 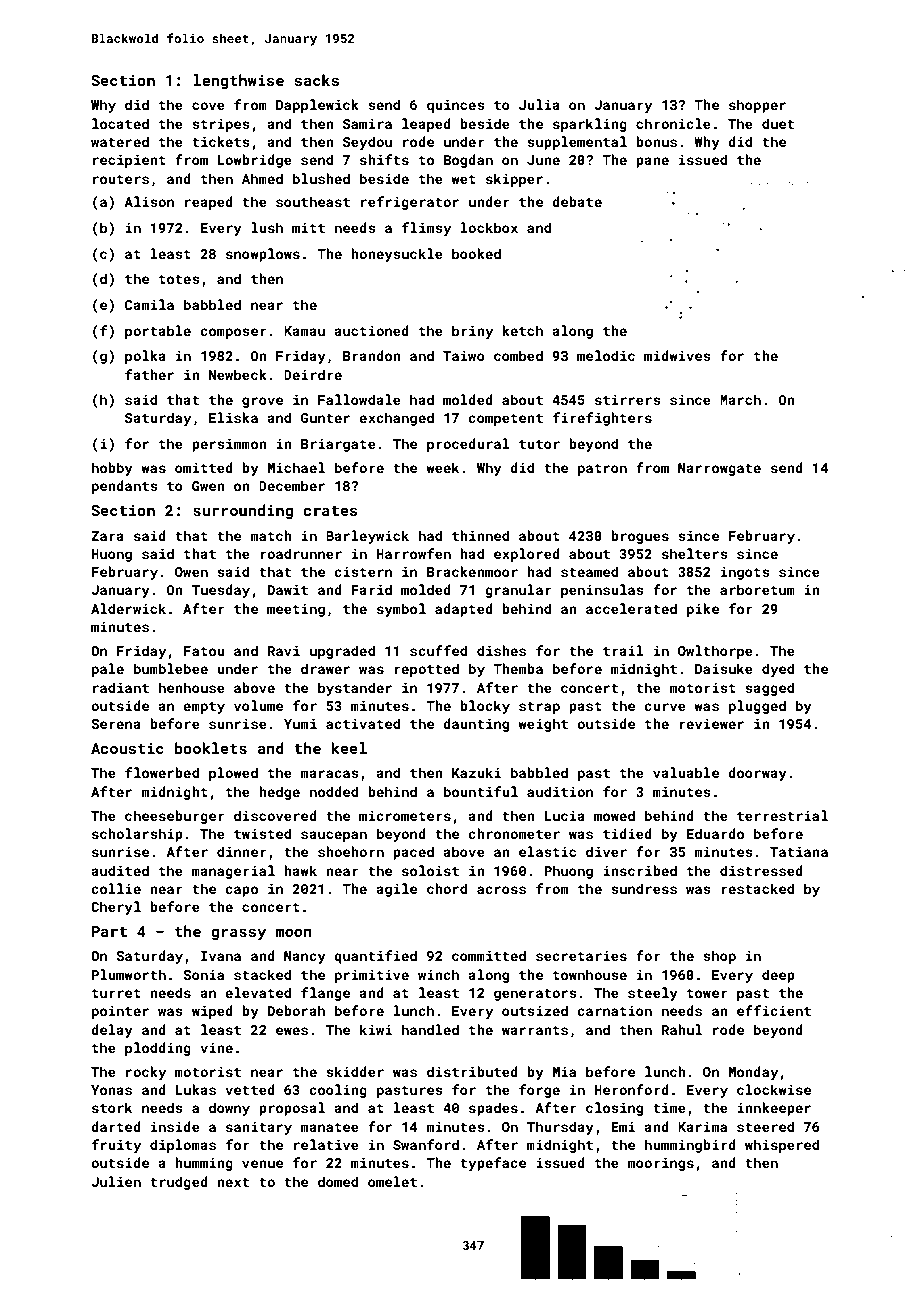 I want to click on midwives, so click(x=677, y=355).
